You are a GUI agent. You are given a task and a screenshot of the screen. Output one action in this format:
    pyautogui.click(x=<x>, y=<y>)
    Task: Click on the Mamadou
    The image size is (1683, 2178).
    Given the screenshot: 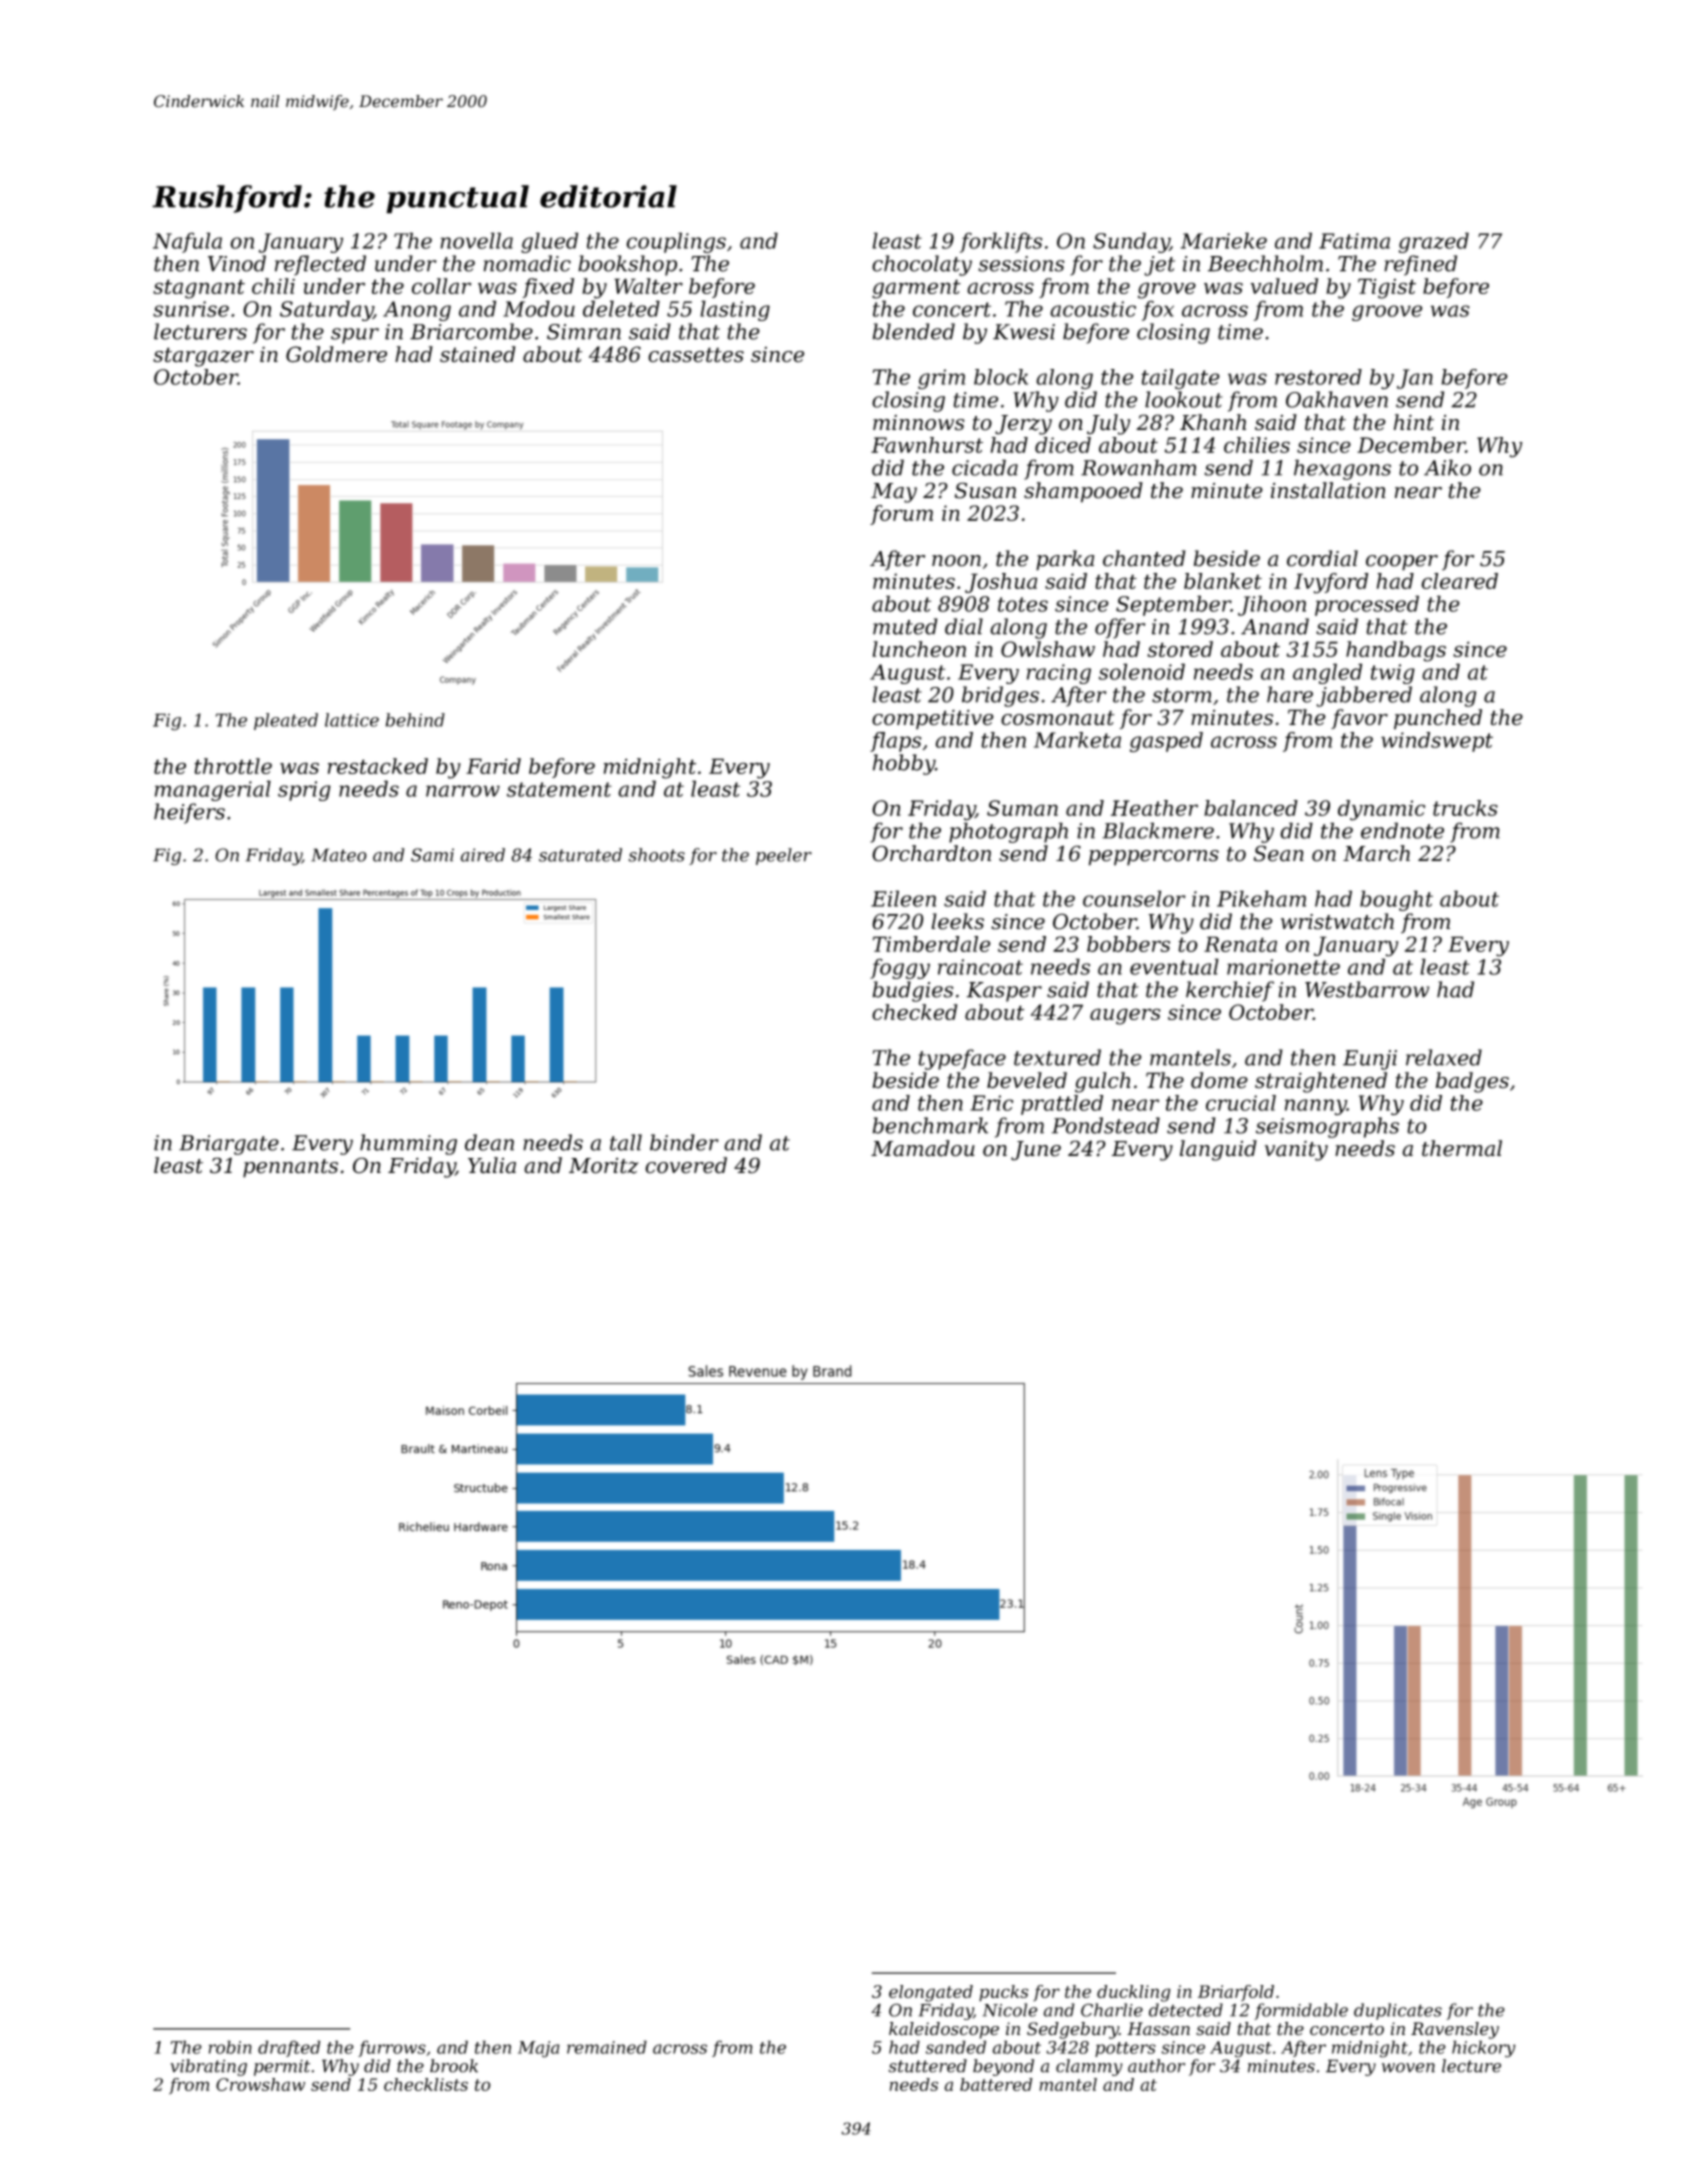 What is the action you would take?
    pyautogui.click(x=923, y=1148)
